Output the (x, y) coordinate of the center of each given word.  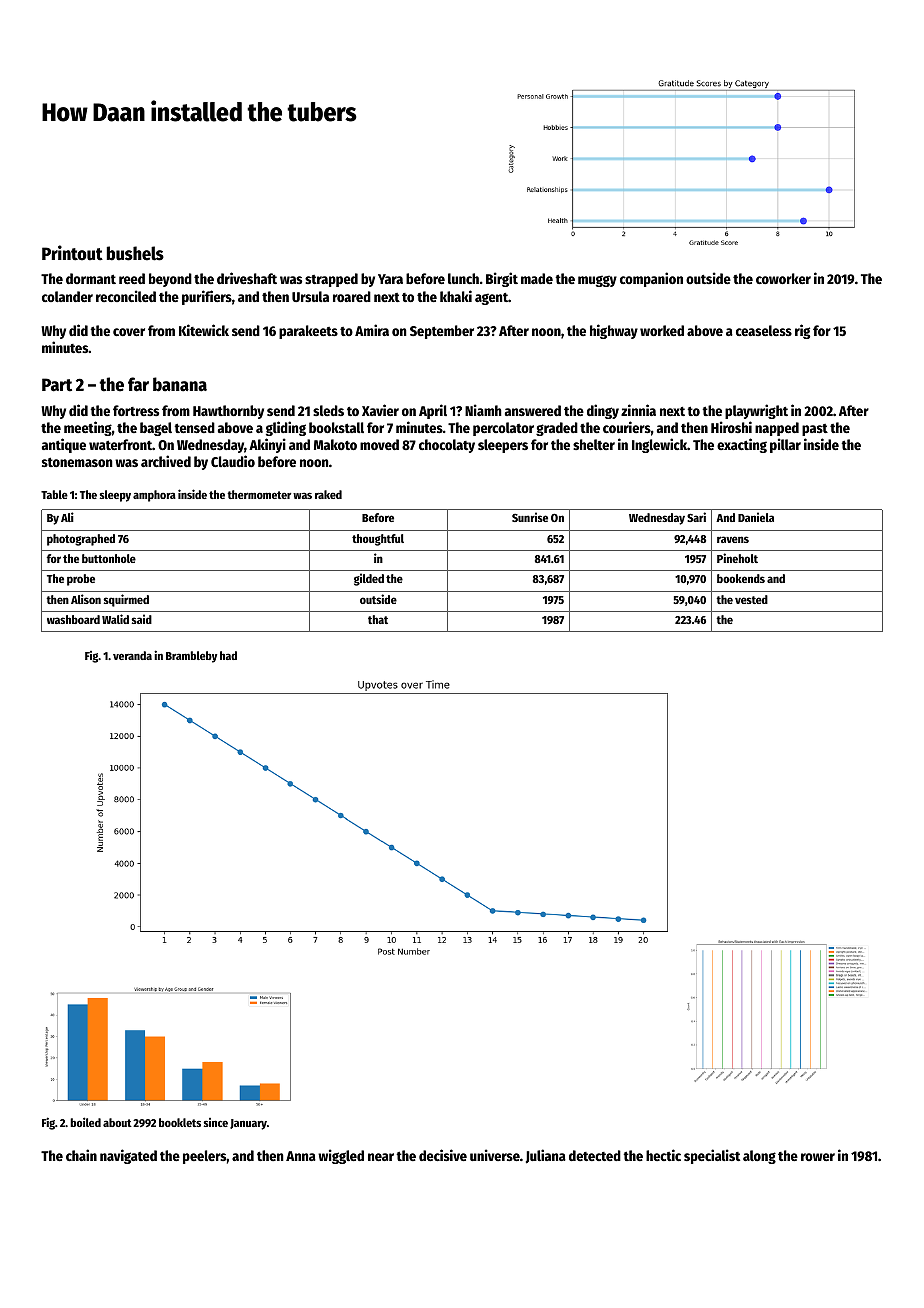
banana (180, 384)
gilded (369, 579)
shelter (594, 444)
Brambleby (191, 657)
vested (751, 599)
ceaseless (764, 330)
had (228, 655)
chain (81, 1155)
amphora (154, 496)
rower (818, 1157)
